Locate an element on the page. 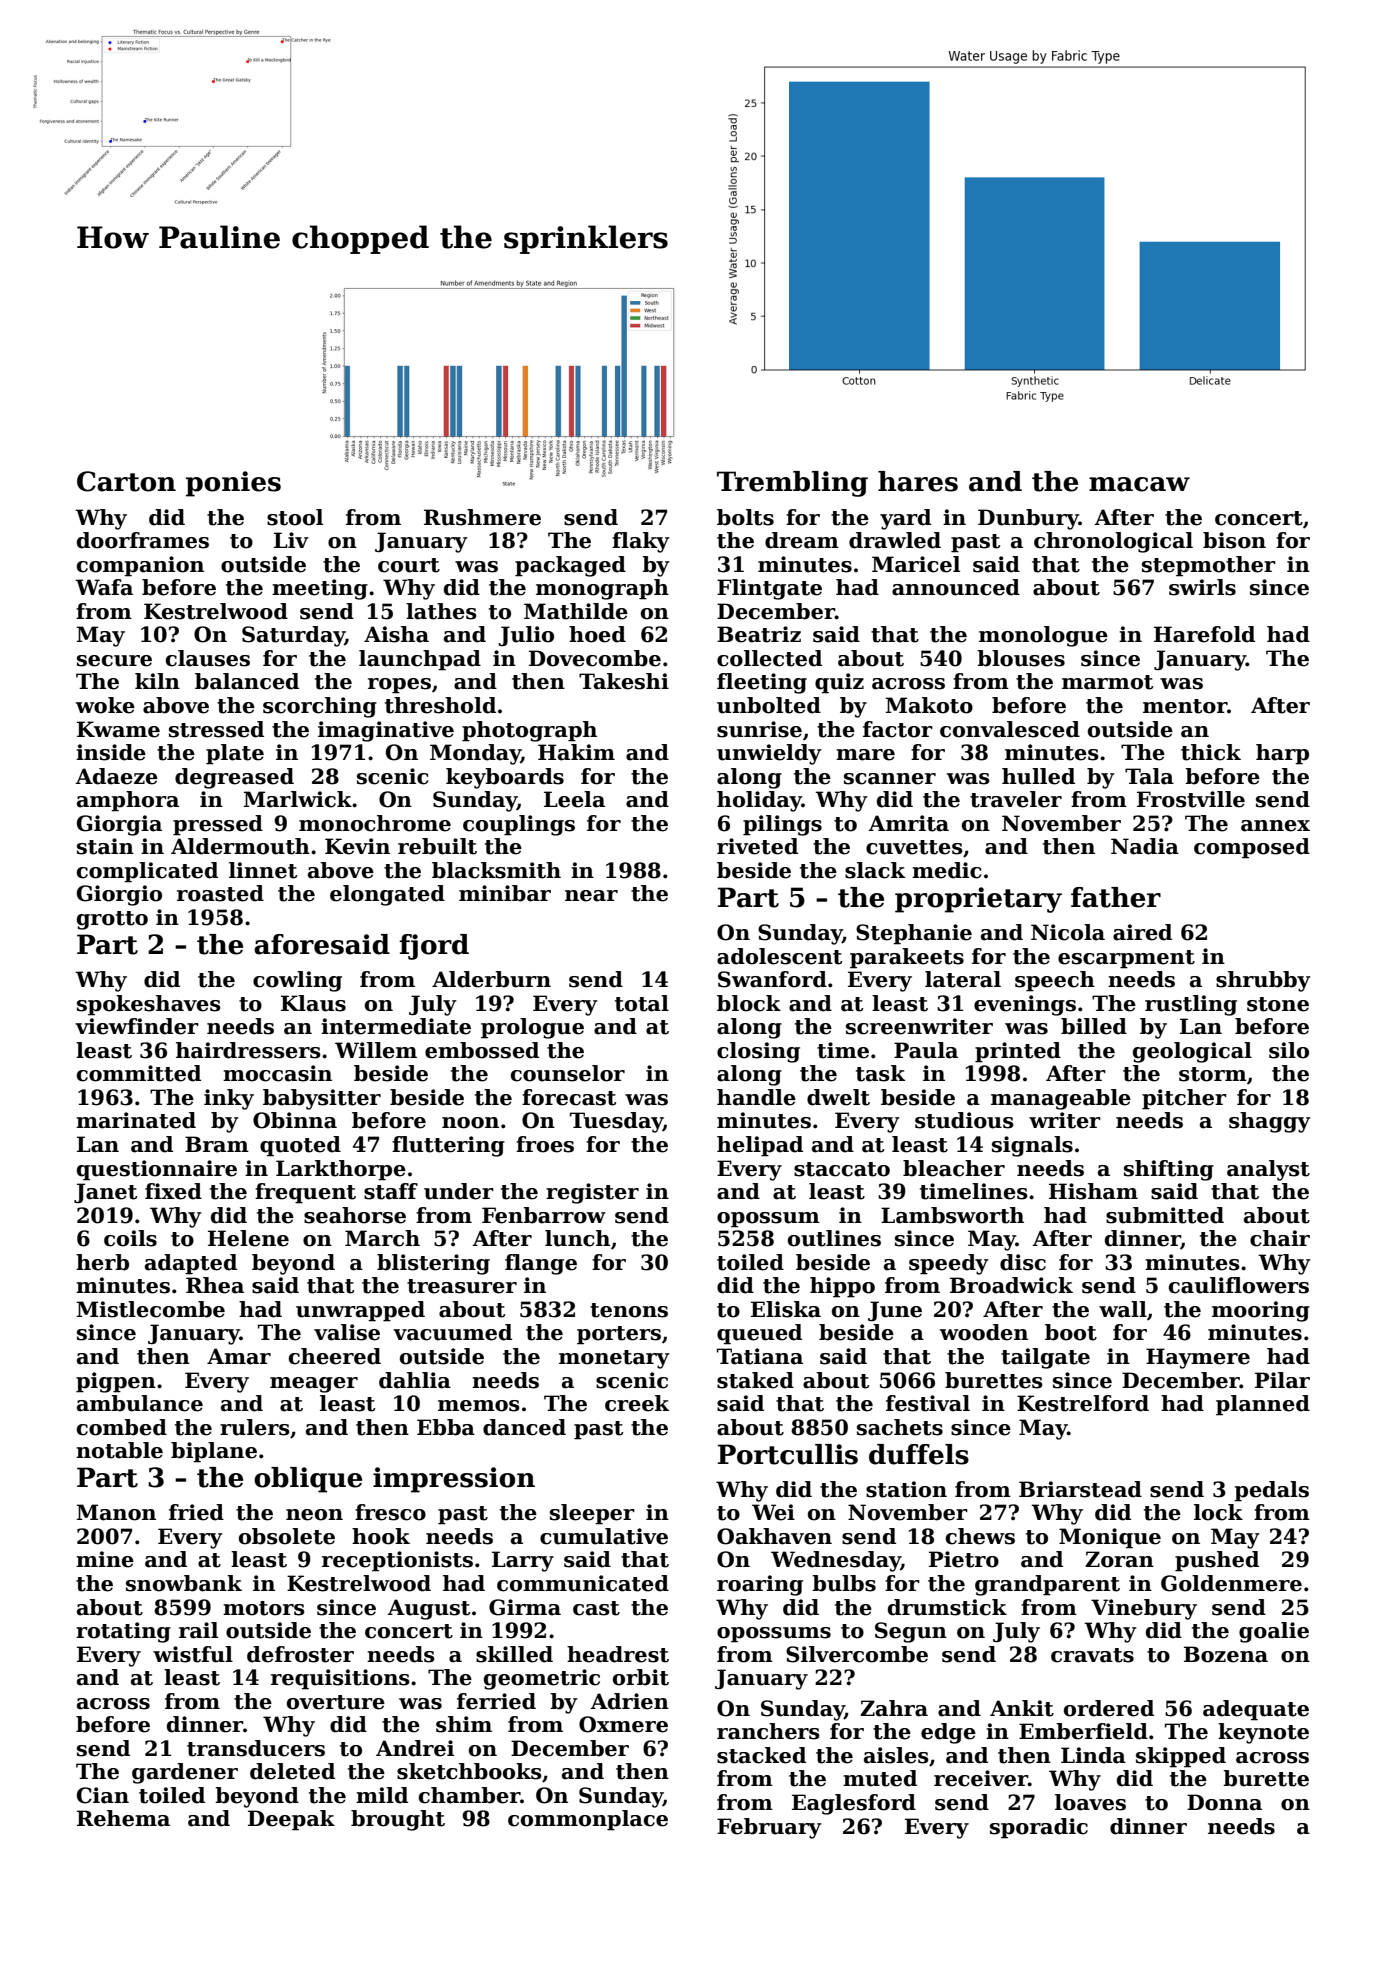 The height and width of the page is (1969, 1386). Carton is located at coordinates (126, 481).
